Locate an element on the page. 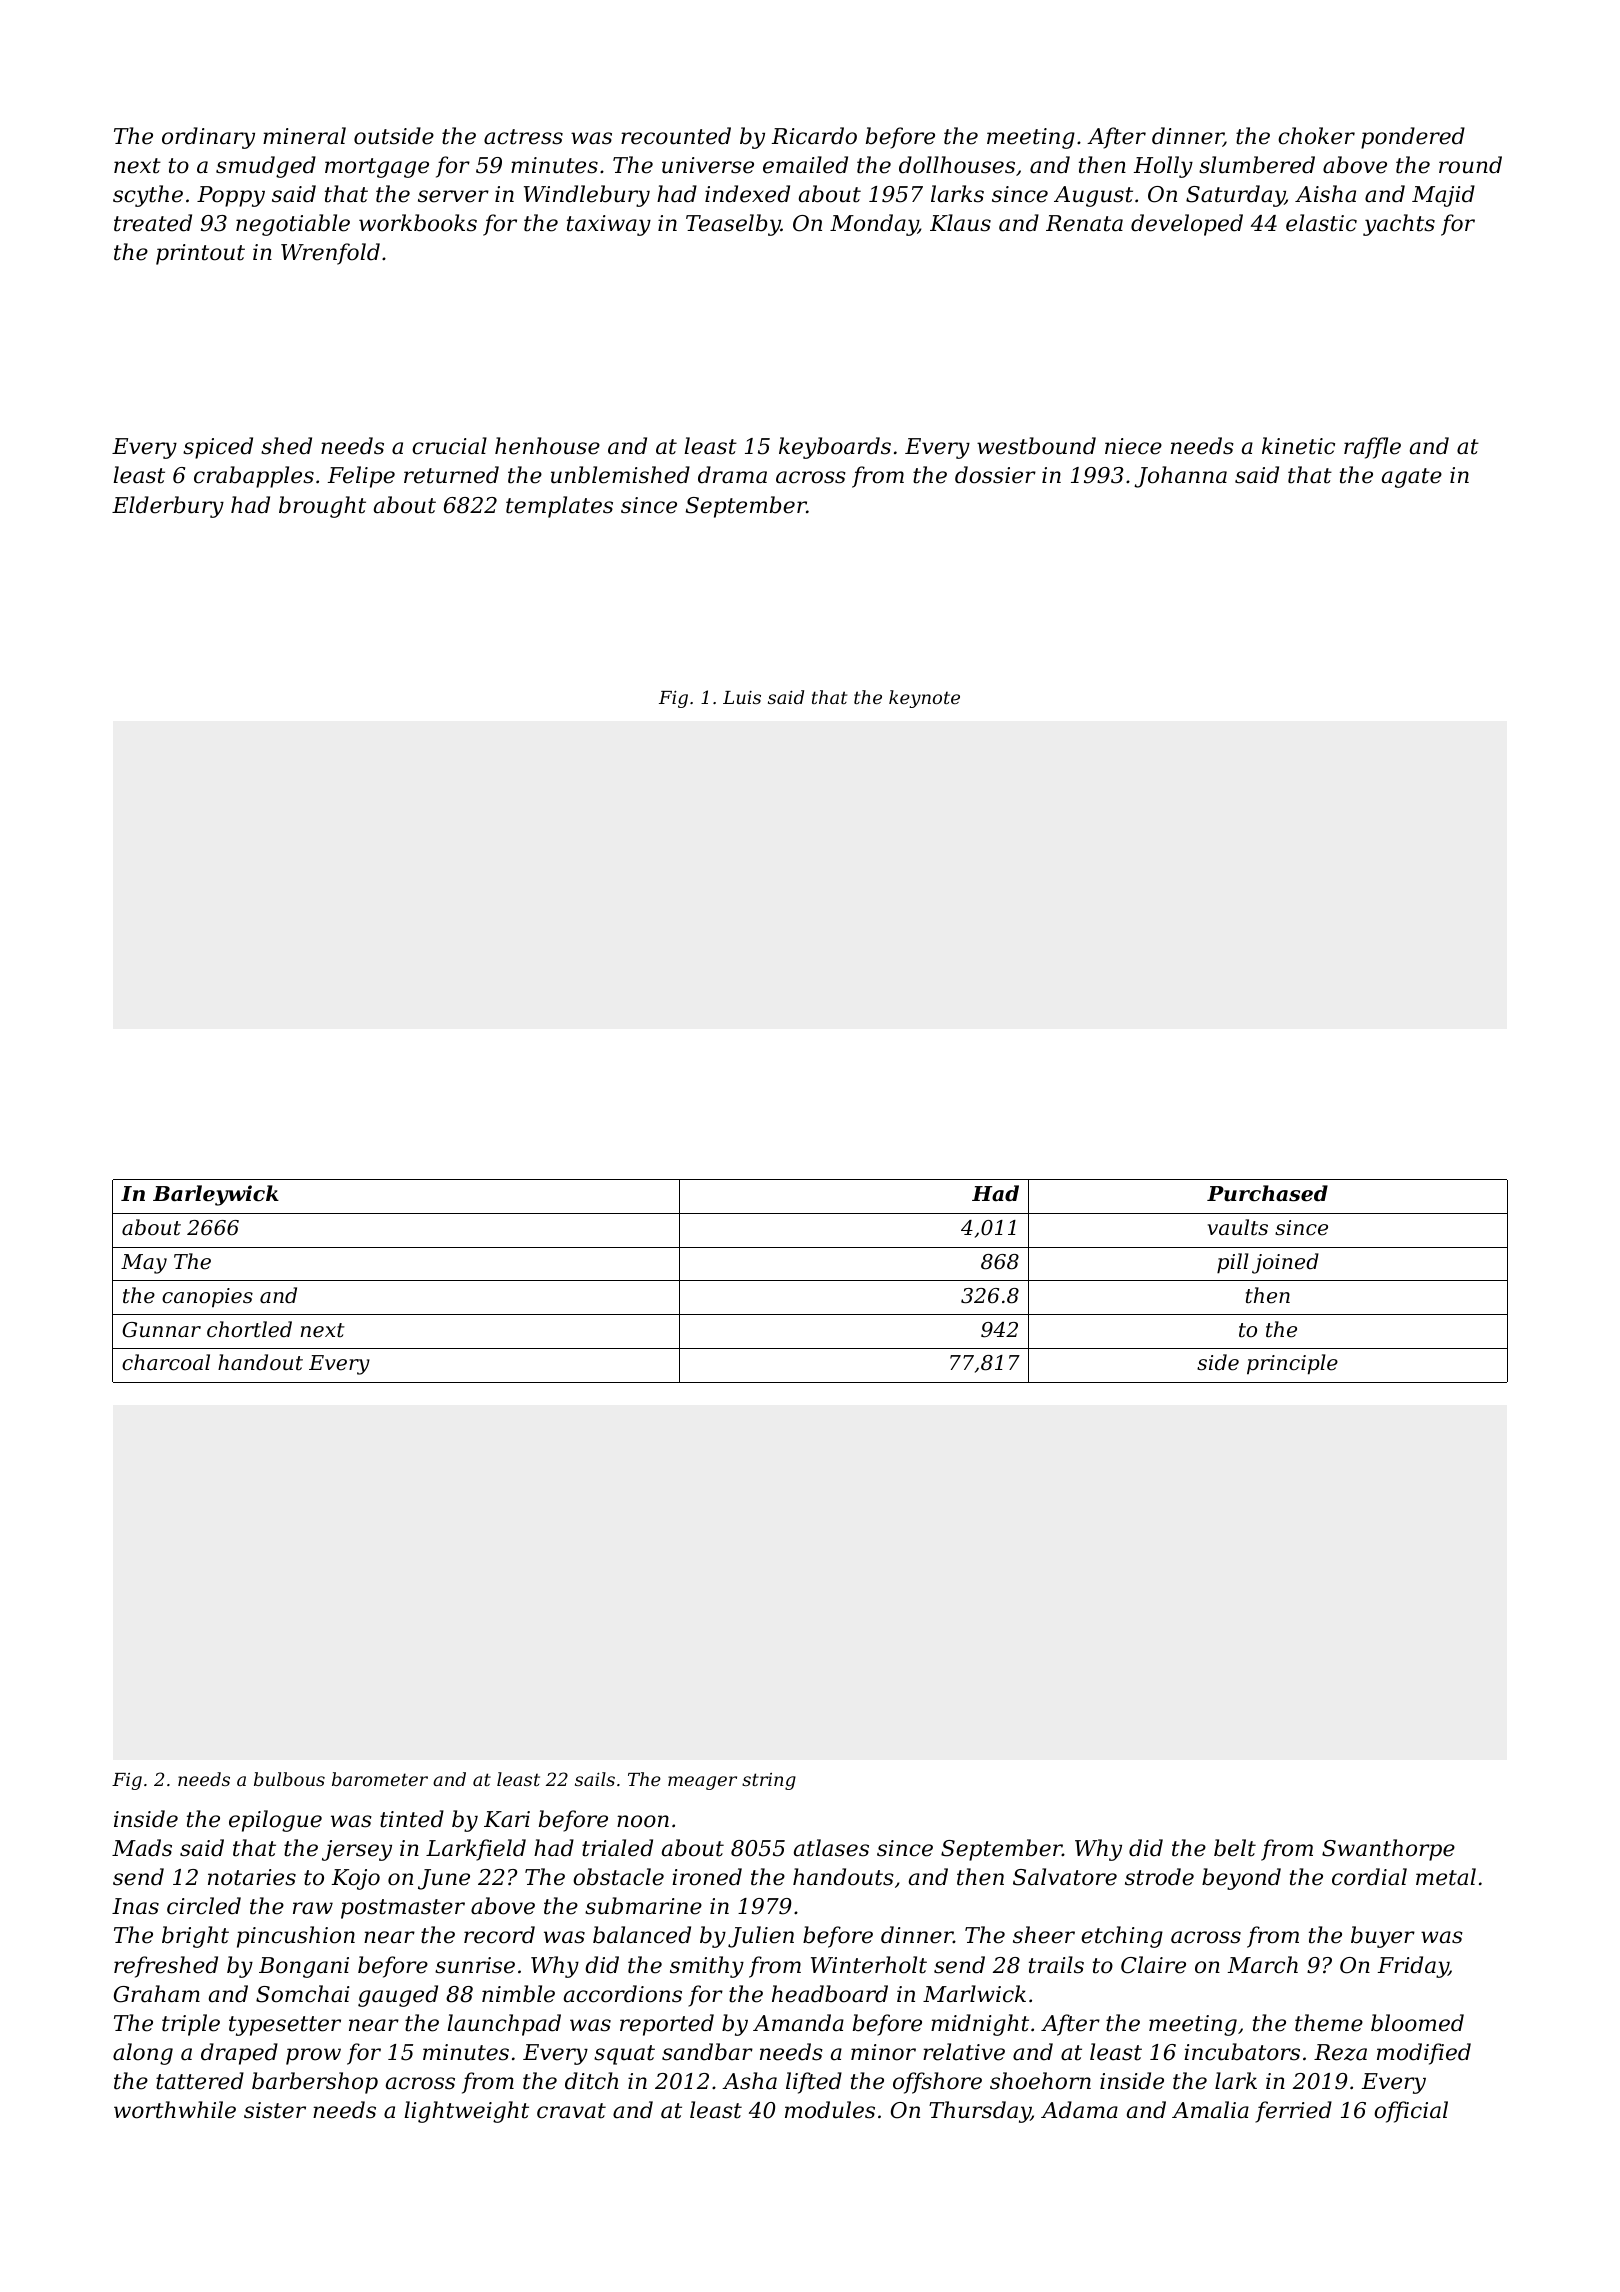 The height and width of the image is (2292, 1620). keynote is located at coordinates (924, 699).
